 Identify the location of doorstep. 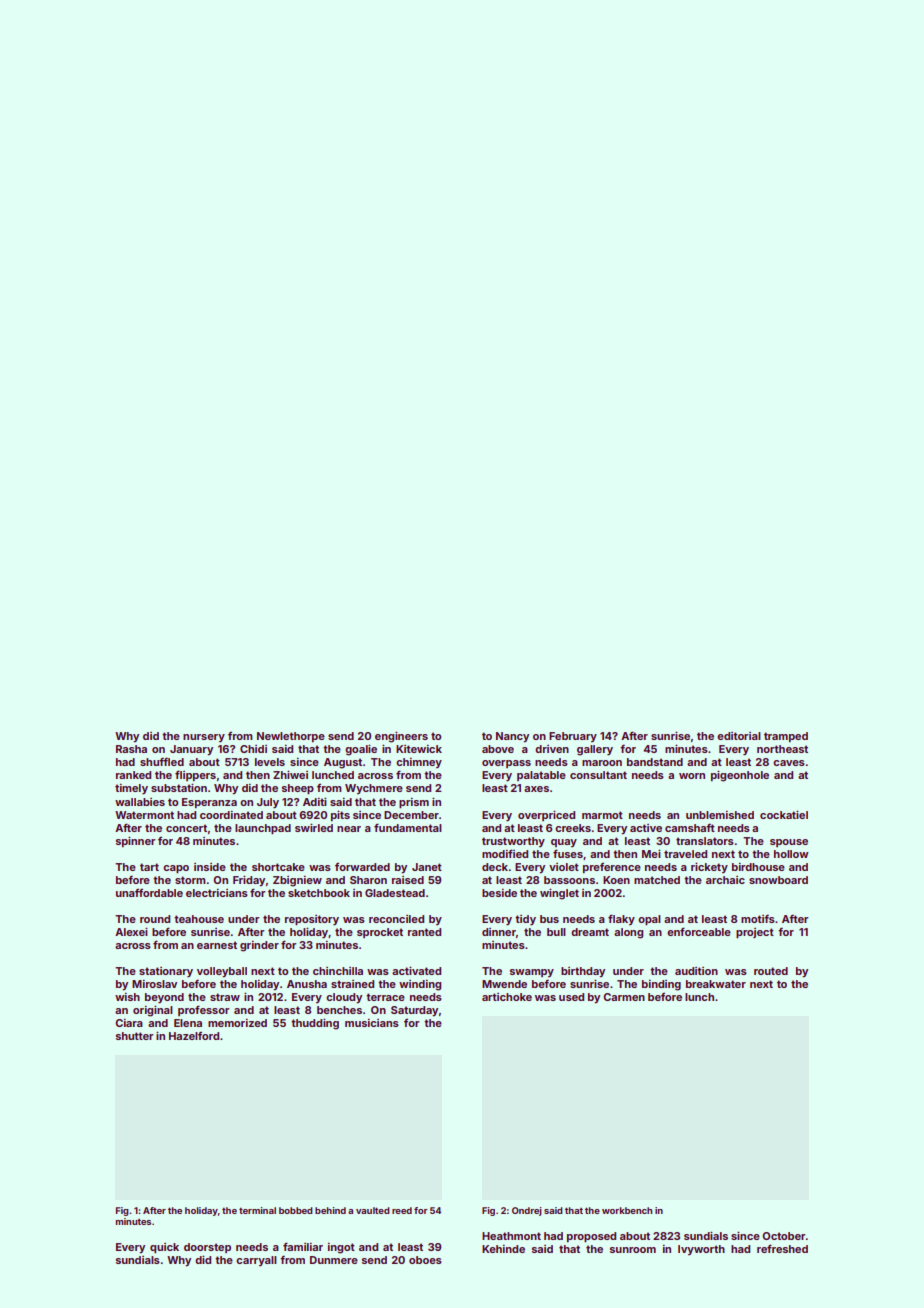
(207, 1248).
